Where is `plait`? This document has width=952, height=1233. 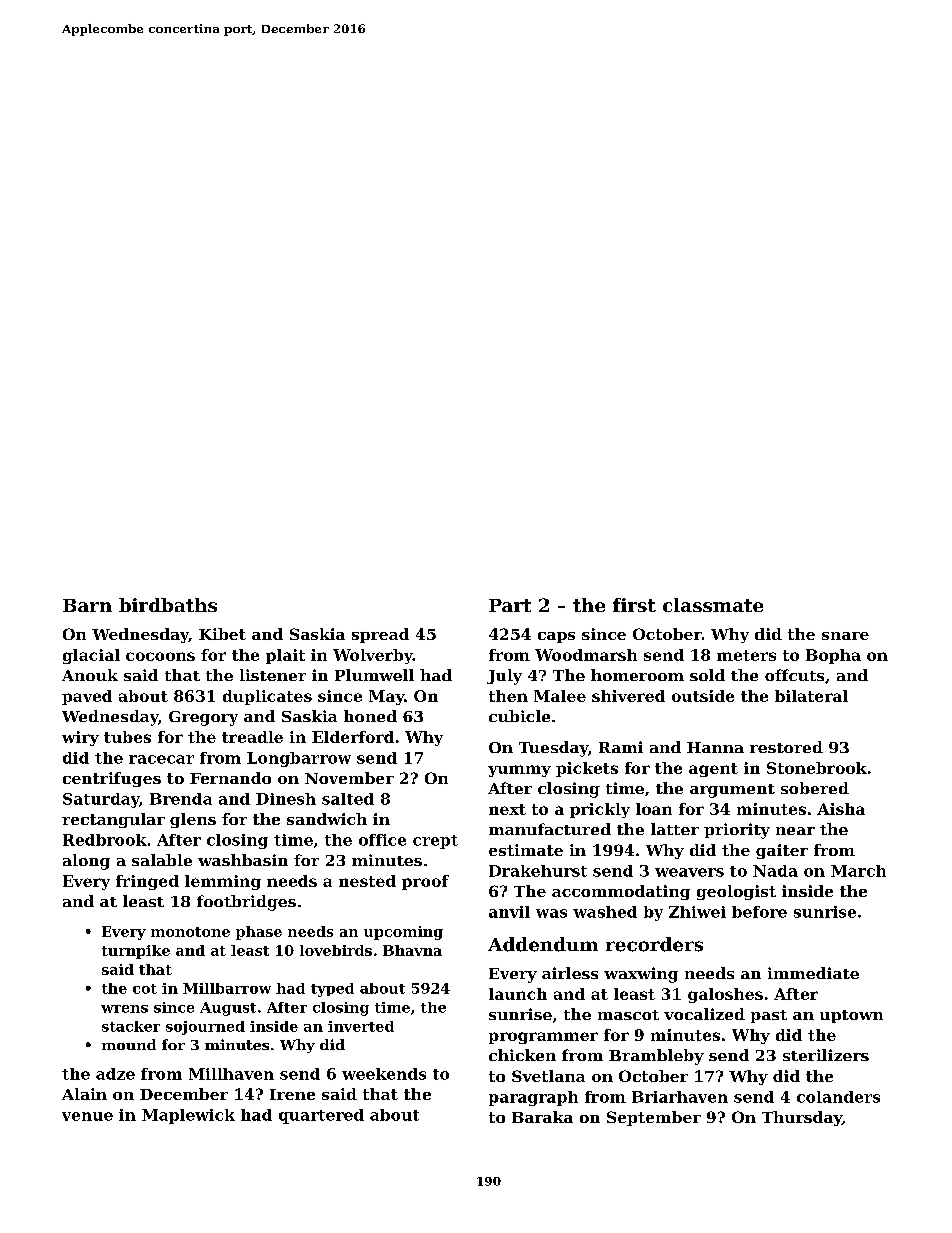
plait is located at coordinates (285, 656).
